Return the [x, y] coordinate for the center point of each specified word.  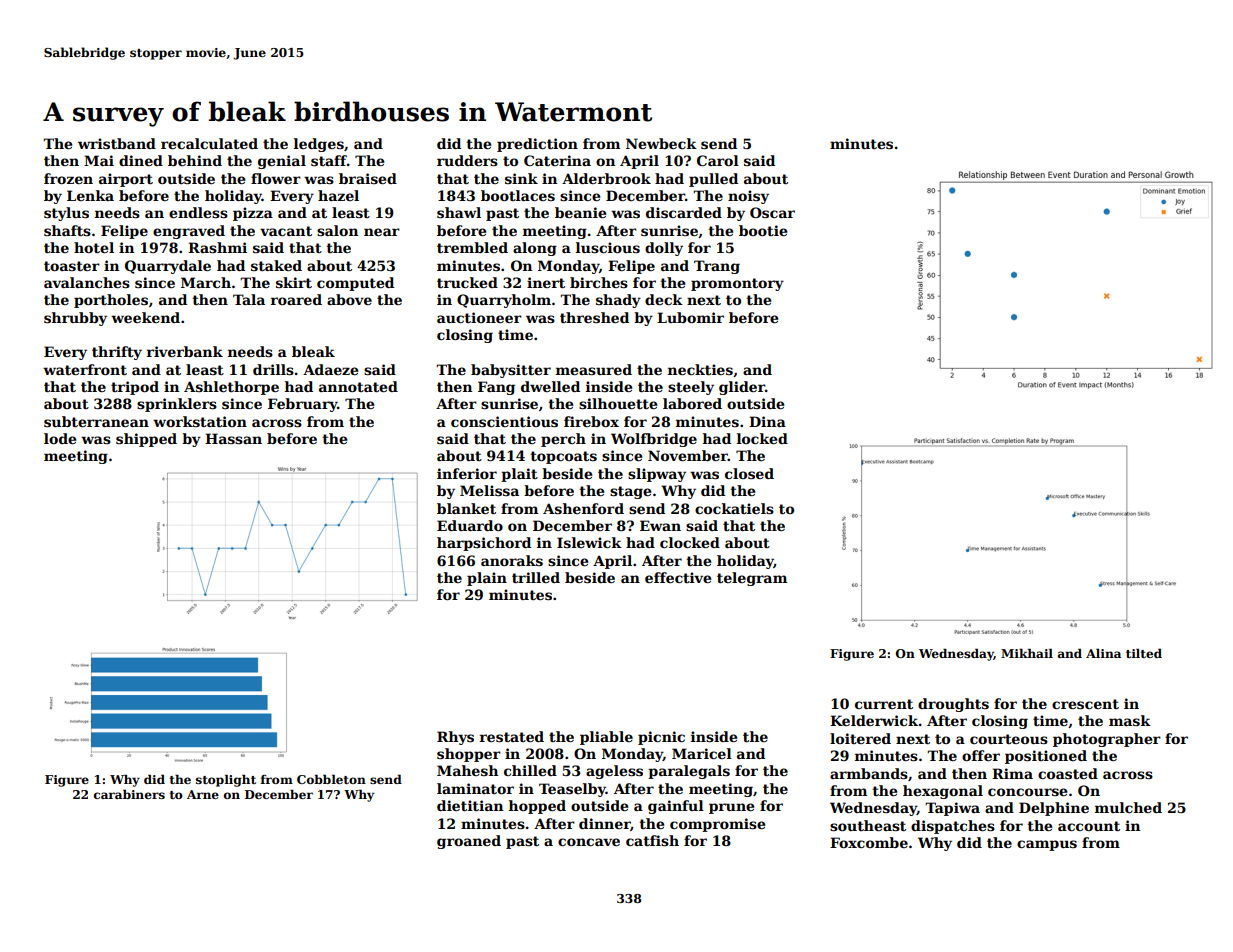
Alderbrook [606, 178]
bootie [763, 230]
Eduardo [470, 525]
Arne [203, 794]
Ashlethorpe [231, 388]
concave [589, 842]
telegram [752, 579]
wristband [117, 143]
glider [742, 388]
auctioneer [479, 317]
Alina [1103, 653]
